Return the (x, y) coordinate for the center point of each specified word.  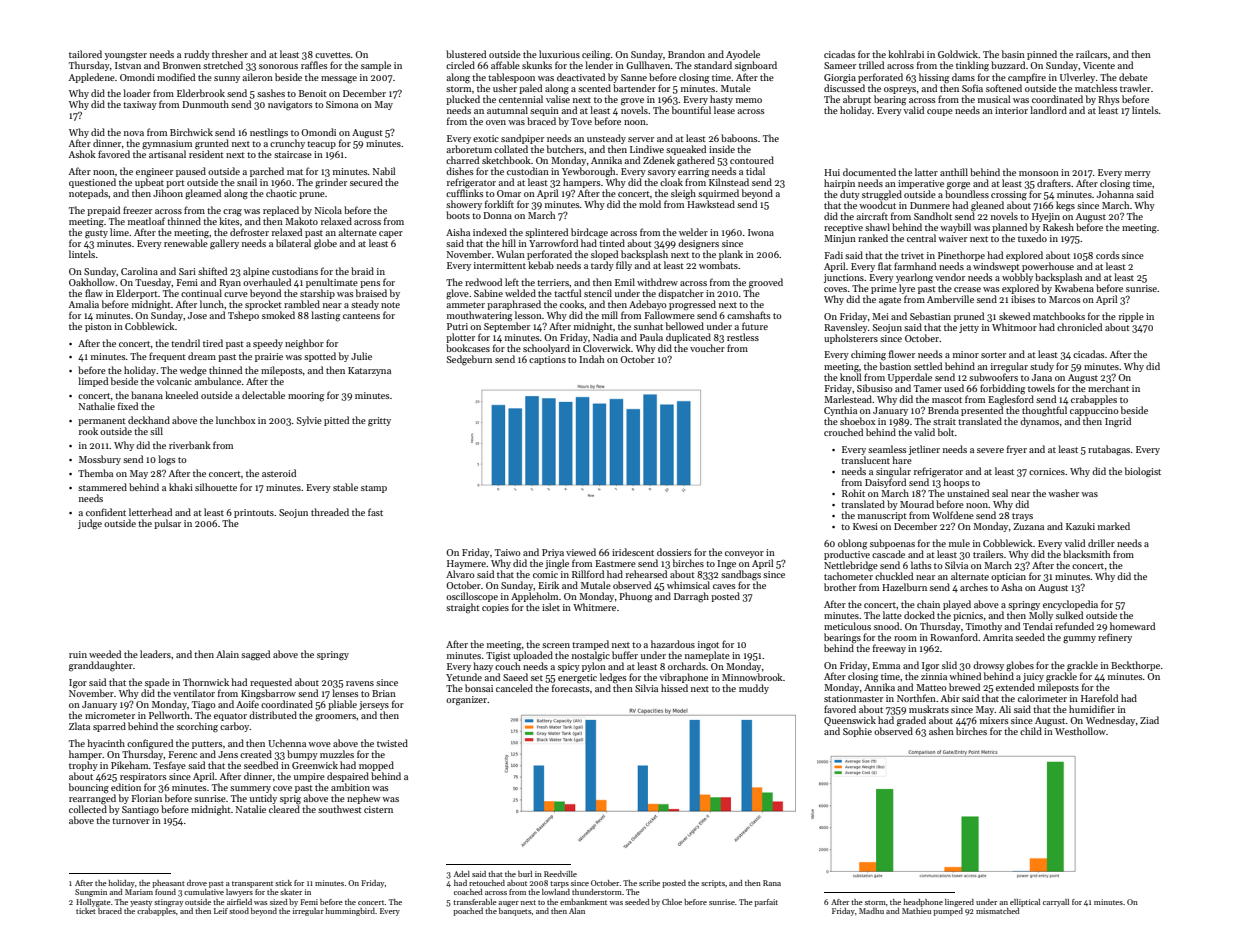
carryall (1056, 903)
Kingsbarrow (268, 694)
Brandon (686, 54)
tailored (85, 54)
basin (1013, 54)
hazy (483, 667)
